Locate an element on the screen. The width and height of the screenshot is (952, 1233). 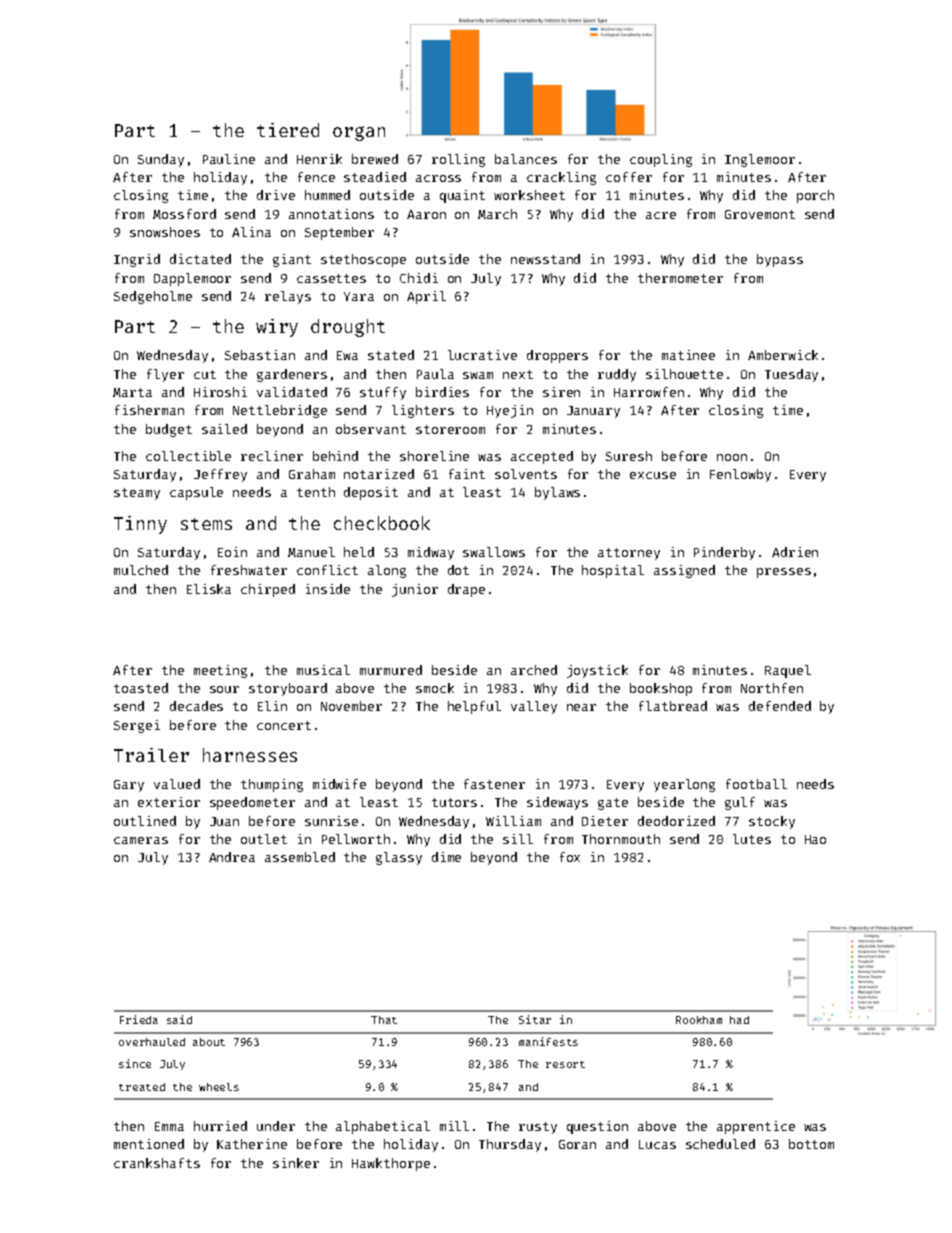
tiered is located at coordinates (288, 130).
